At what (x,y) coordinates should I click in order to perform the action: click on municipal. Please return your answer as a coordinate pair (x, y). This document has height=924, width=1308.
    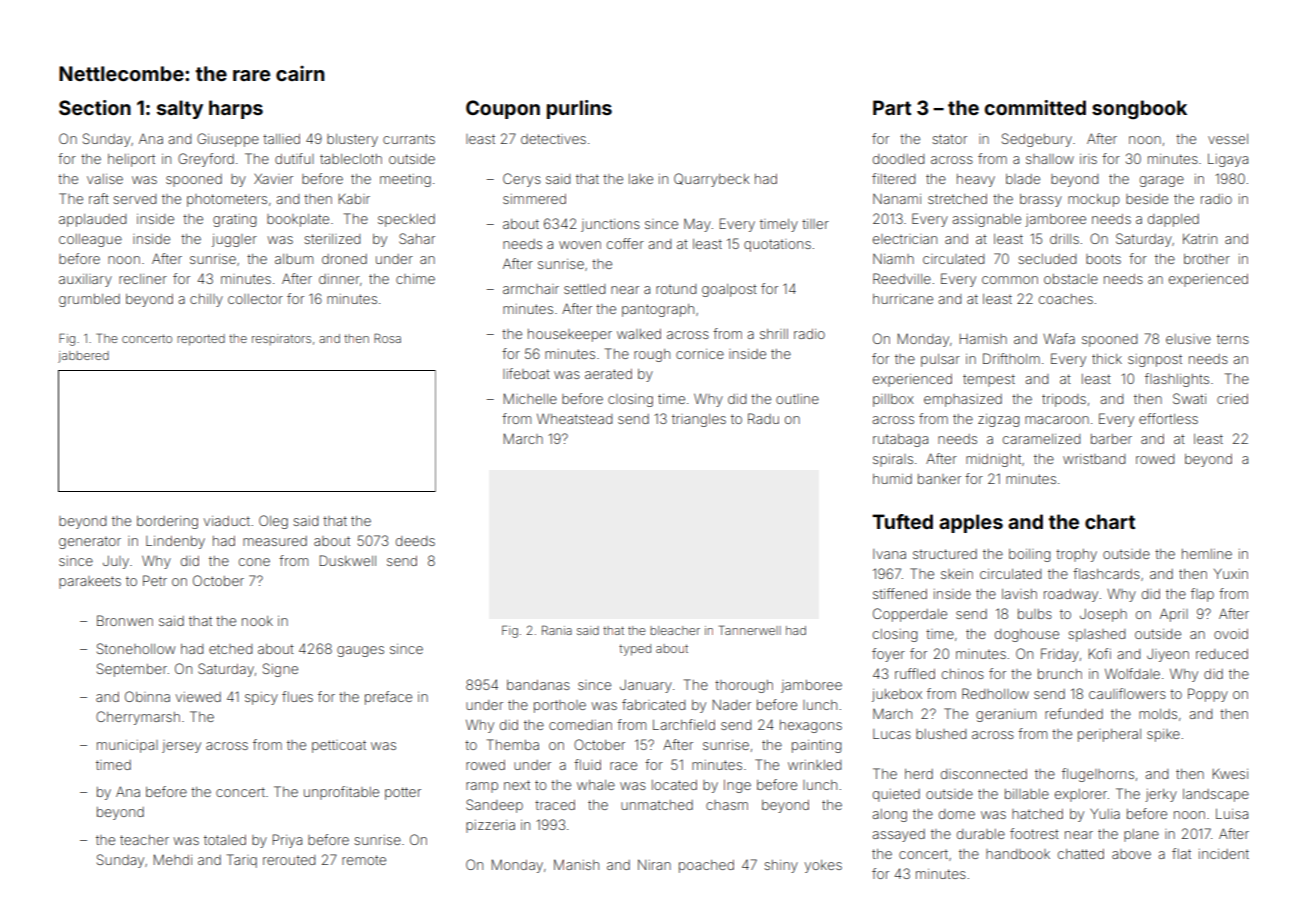
    Looking at the image, I should click on (127, 746).
